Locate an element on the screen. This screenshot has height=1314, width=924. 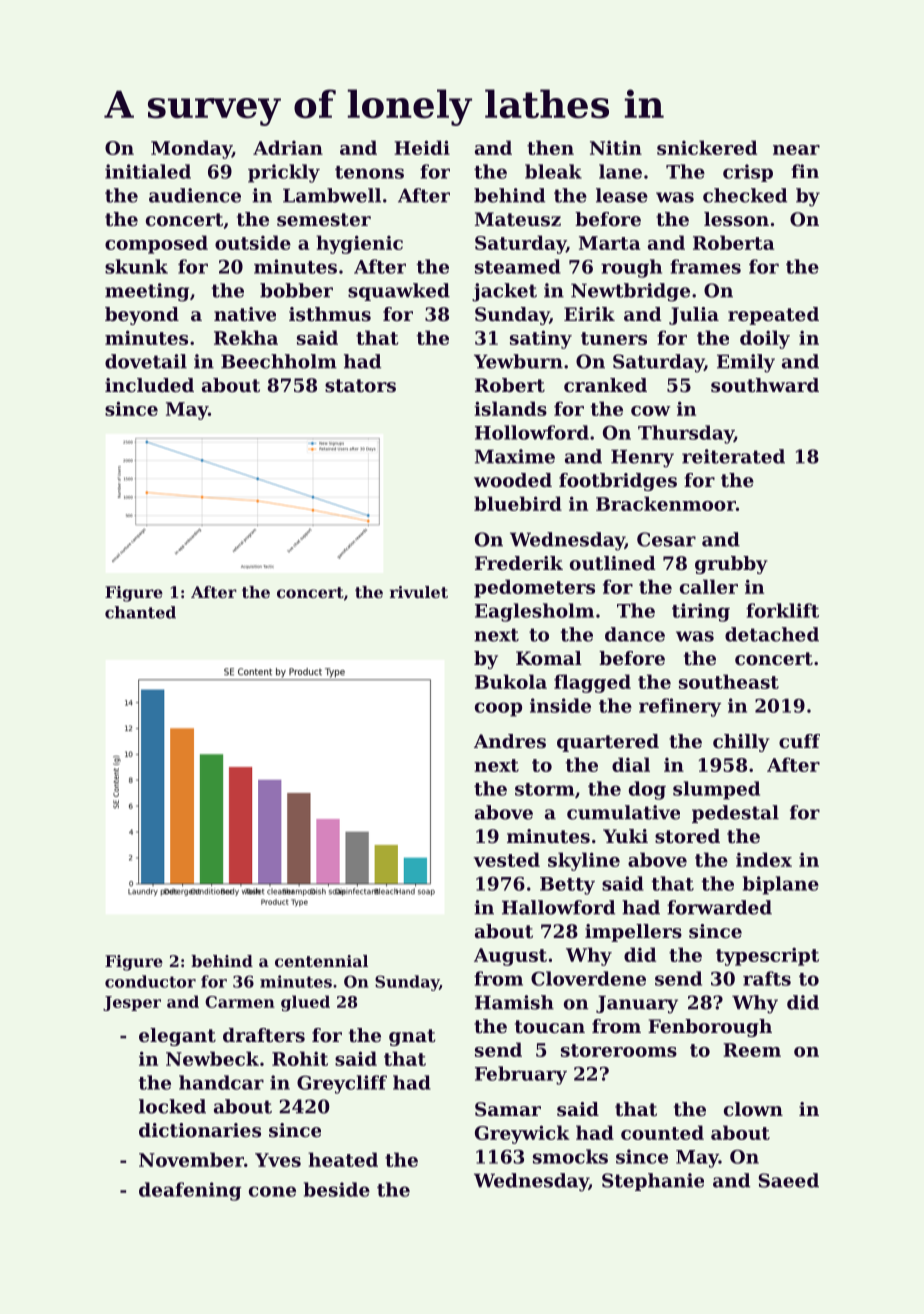
Samar is located at coordinates (508, 1109).
